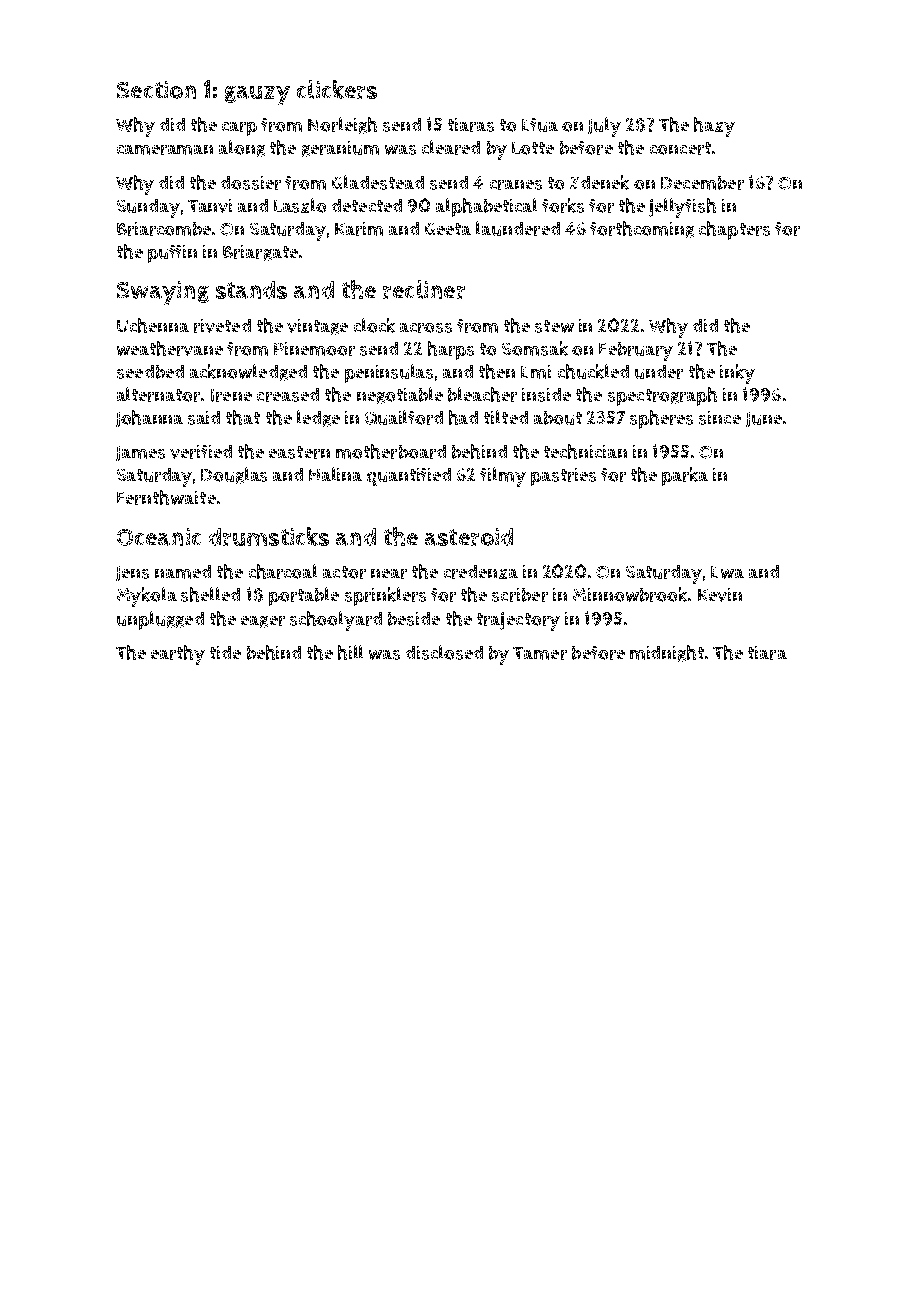 Image resolution: width=924 pixels, height=1308 pixels. What do you see at coordinates (685, 476) in the screenshot?
I see `parka` at bounding box center [685, 476].
